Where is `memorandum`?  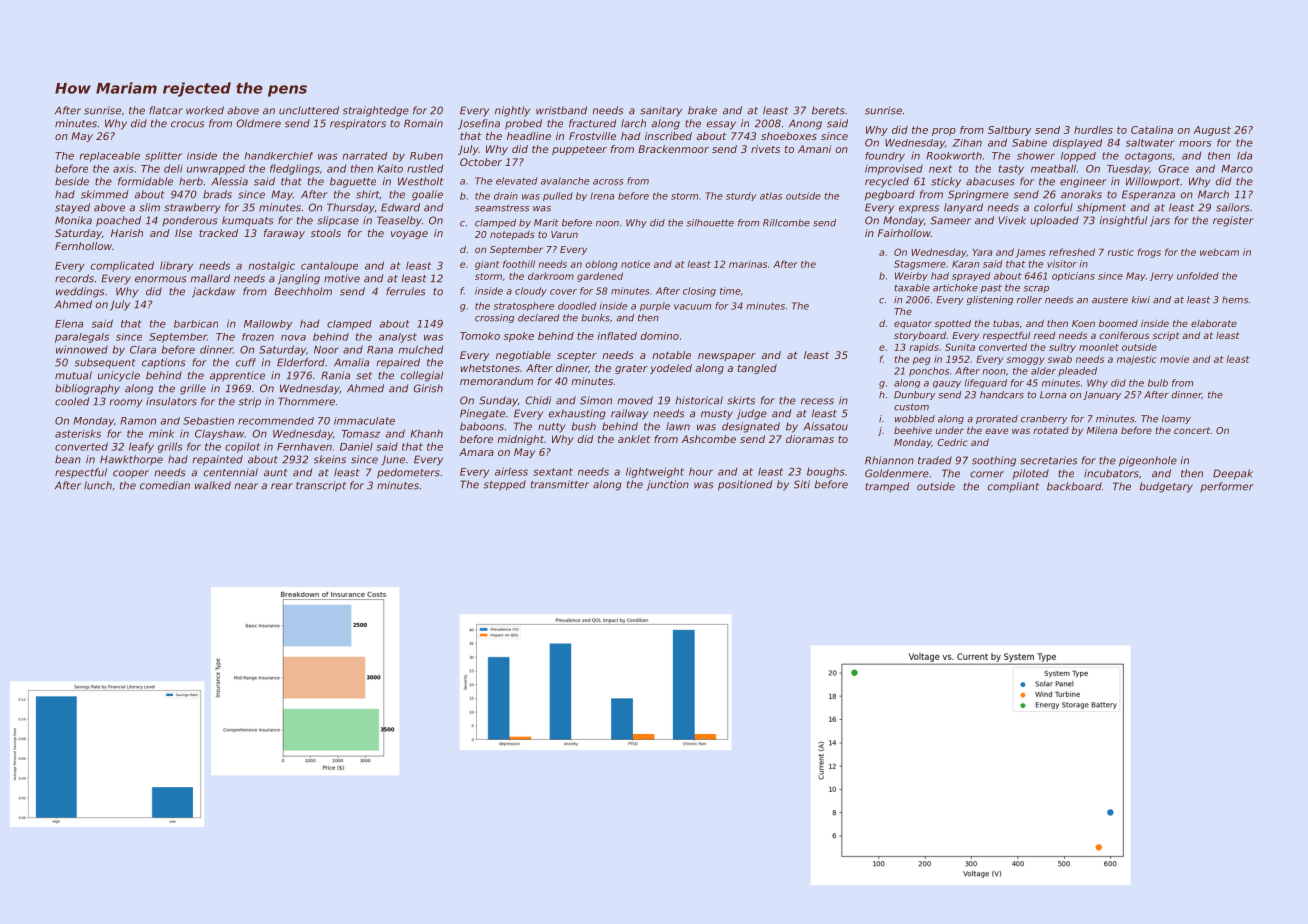
memorandum is located at coordinates (496, 381).
